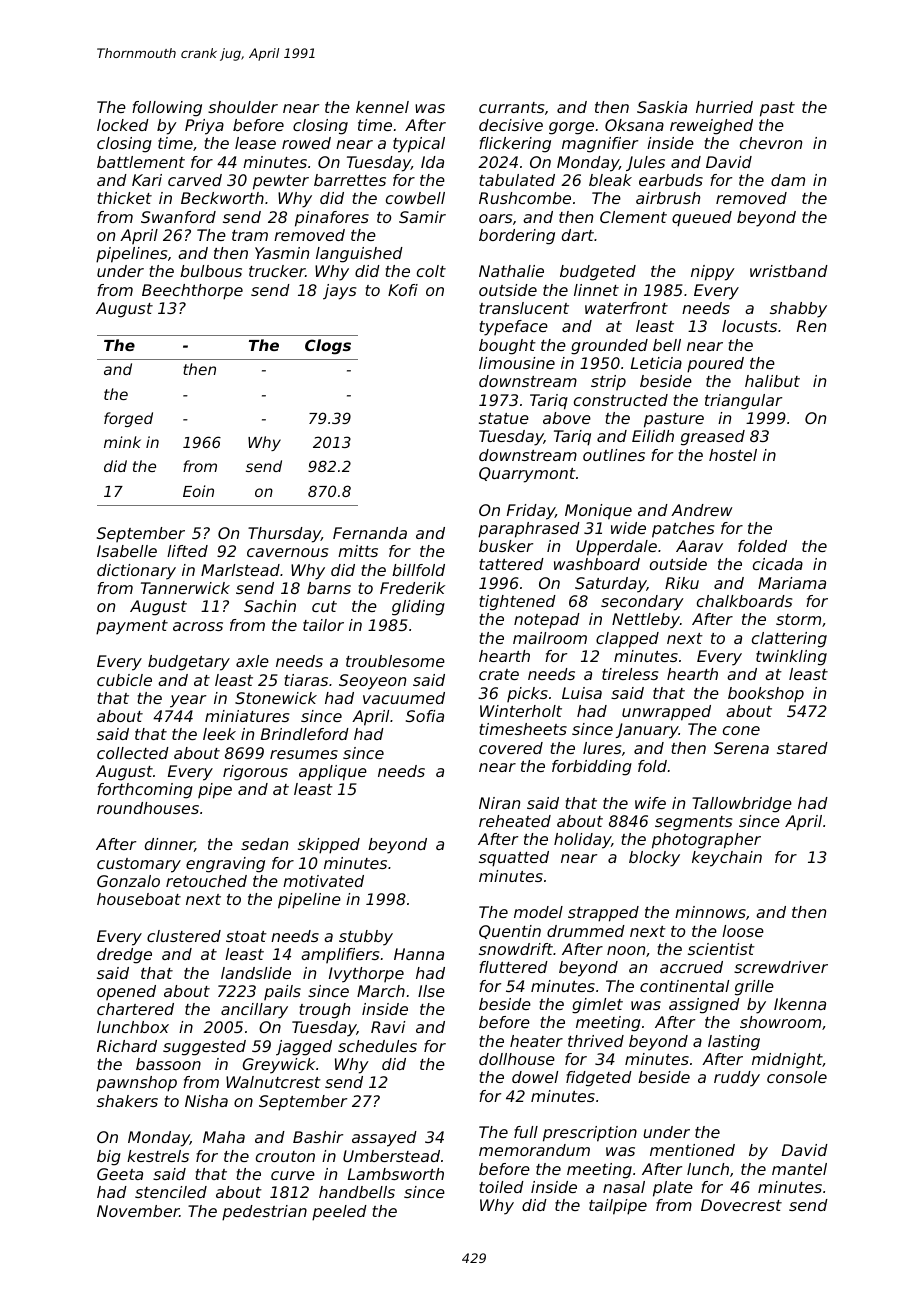 The height and width of the page is (1308, 924). I want to click on locked, so click(123, 125).
